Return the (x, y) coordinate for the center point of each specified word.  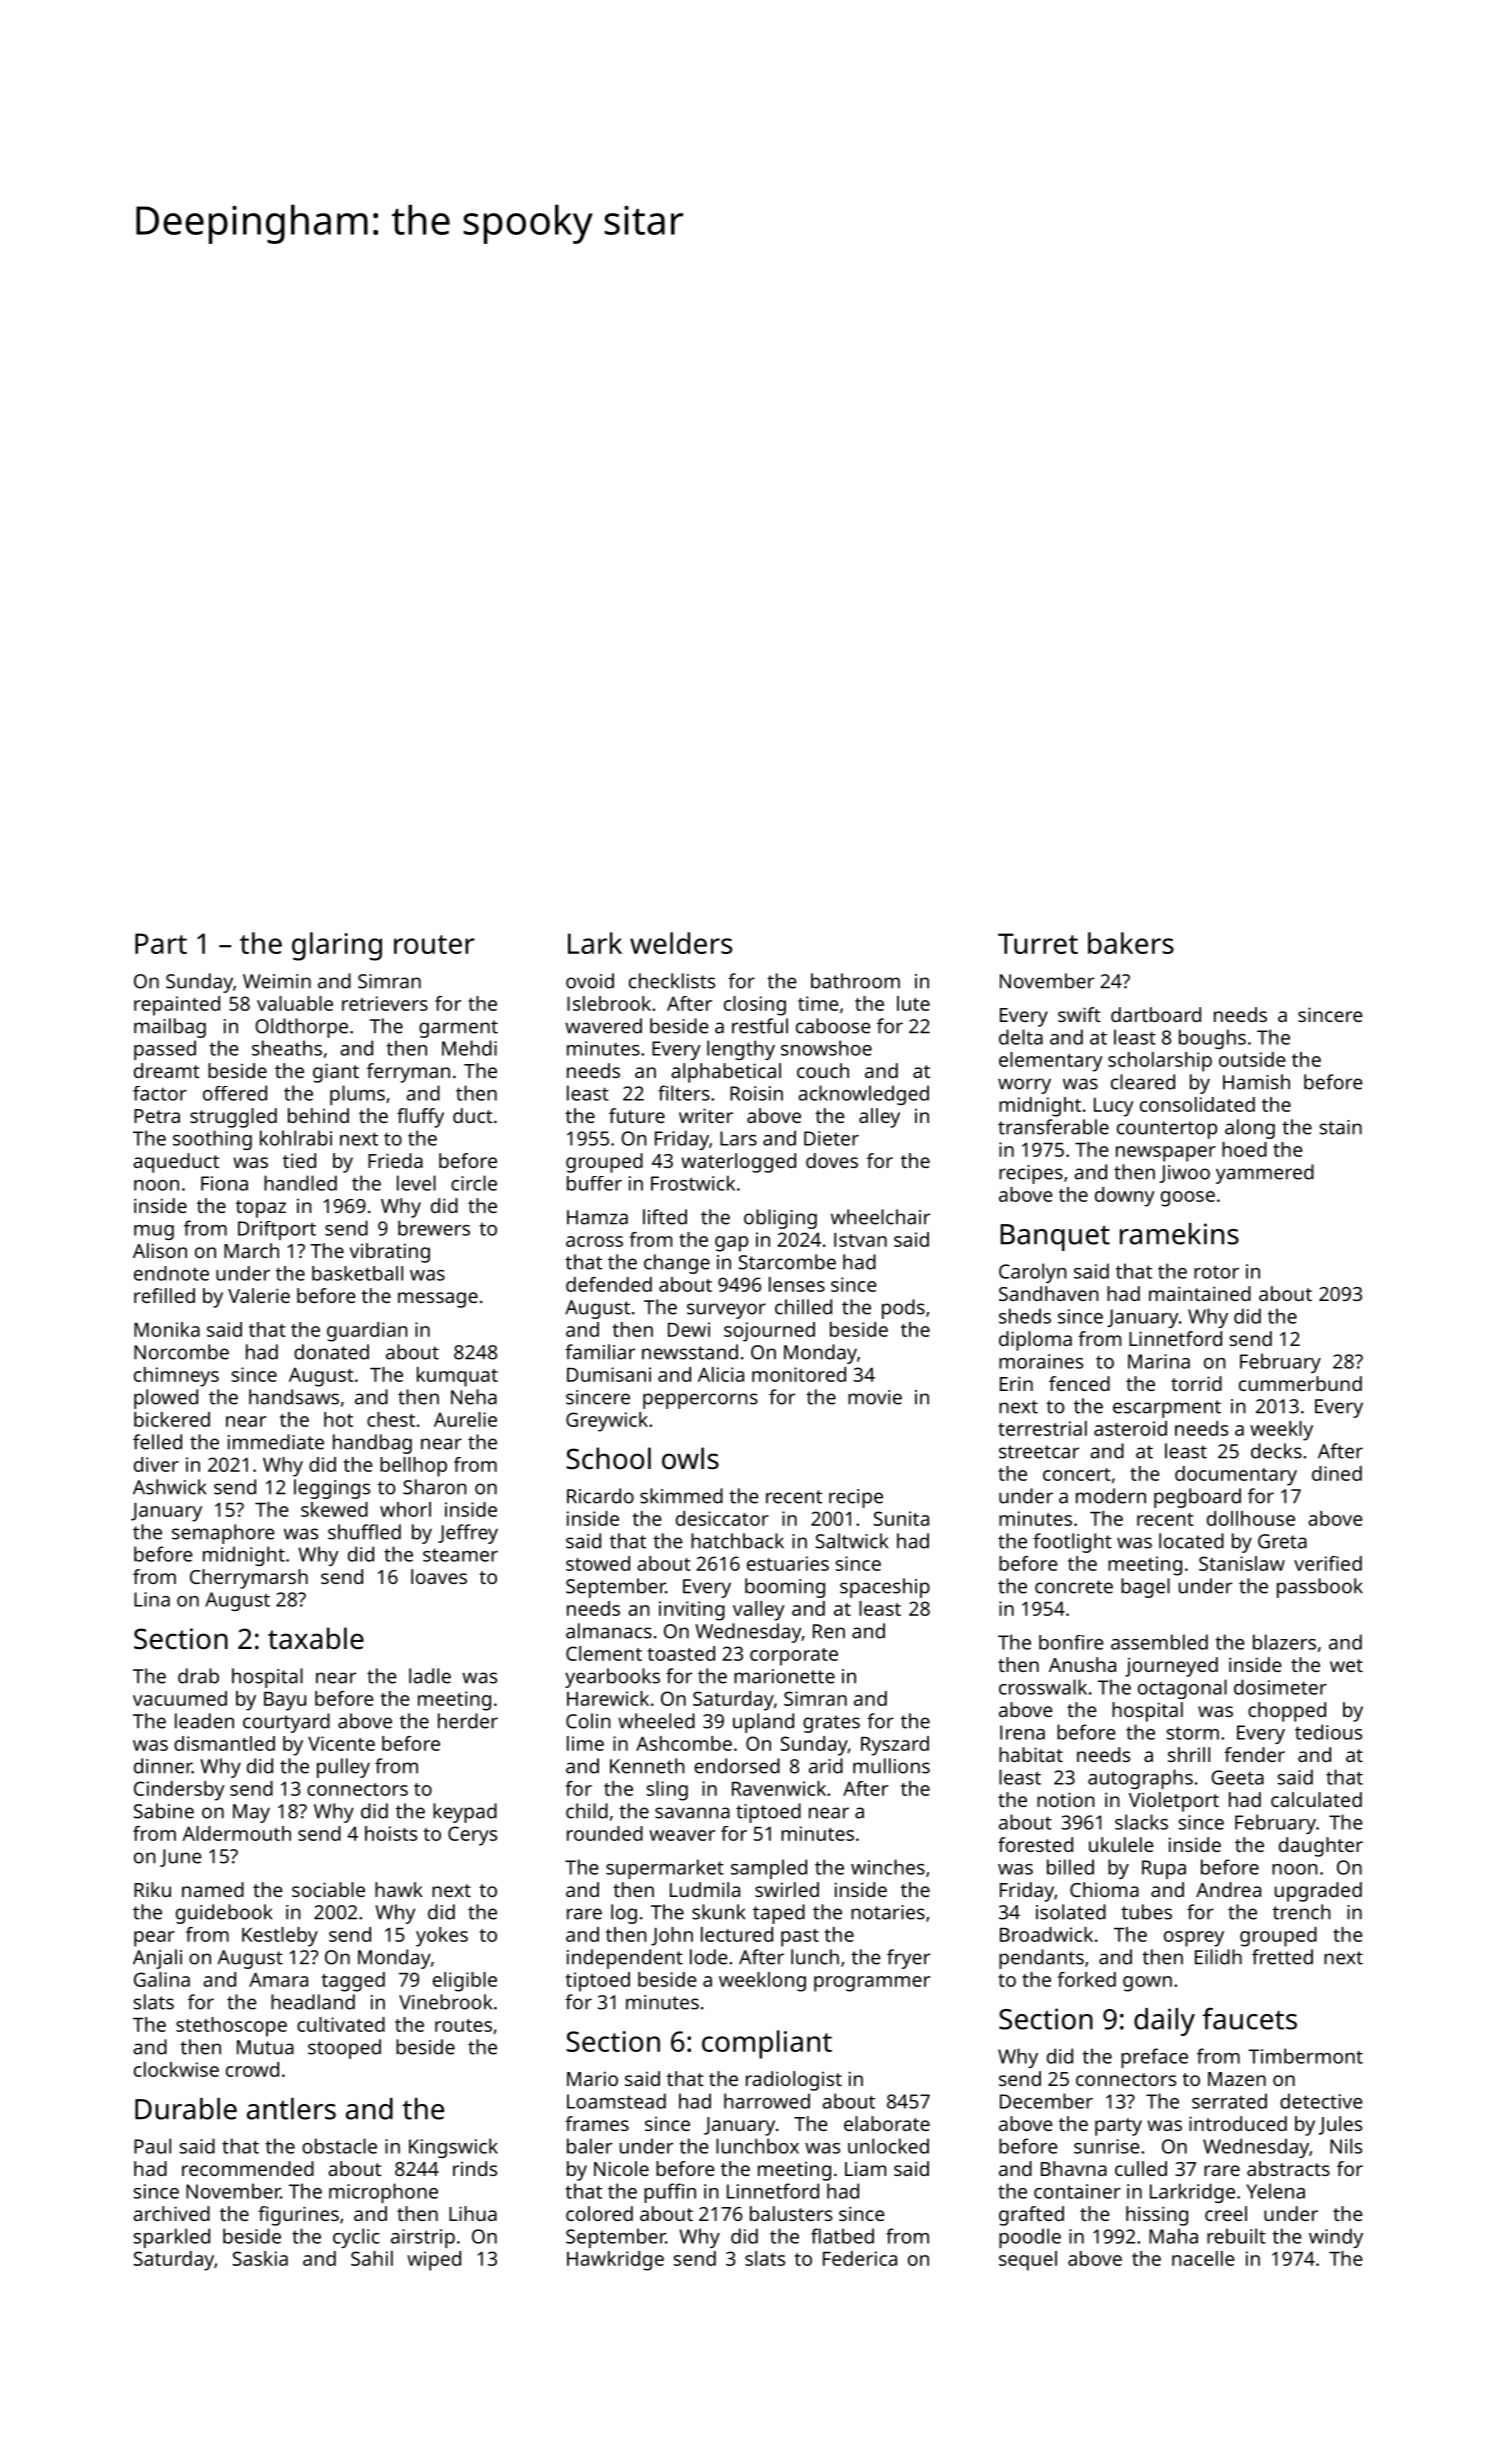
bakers (1131, 943)
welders (681, 943)
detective (1321, 2101)
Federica (860, 2258)
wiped (434, 2261)
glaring (337, 946)
